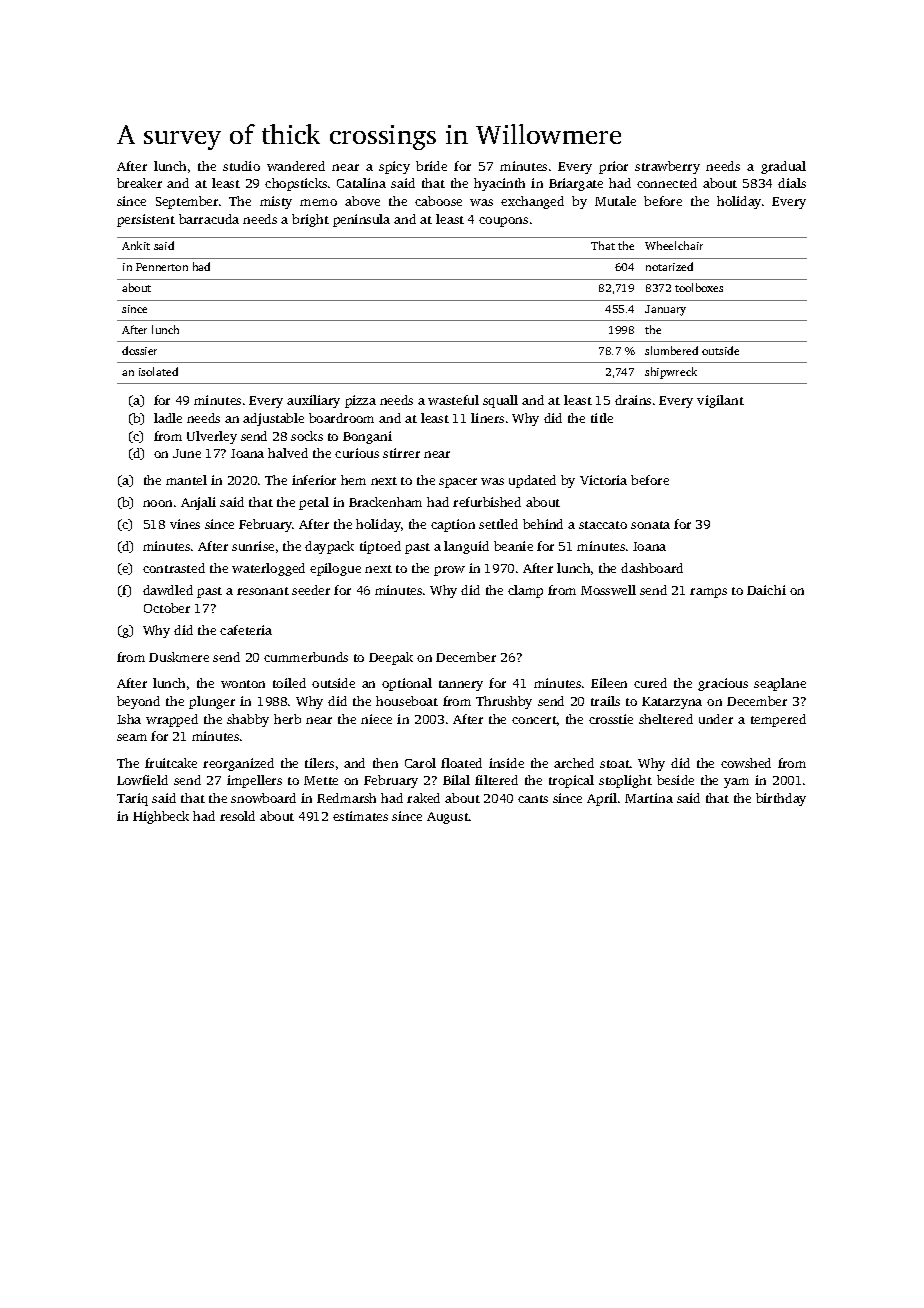  Describe the element at coordinates (198, 503) in the document. I see `Anjali` at that location.
